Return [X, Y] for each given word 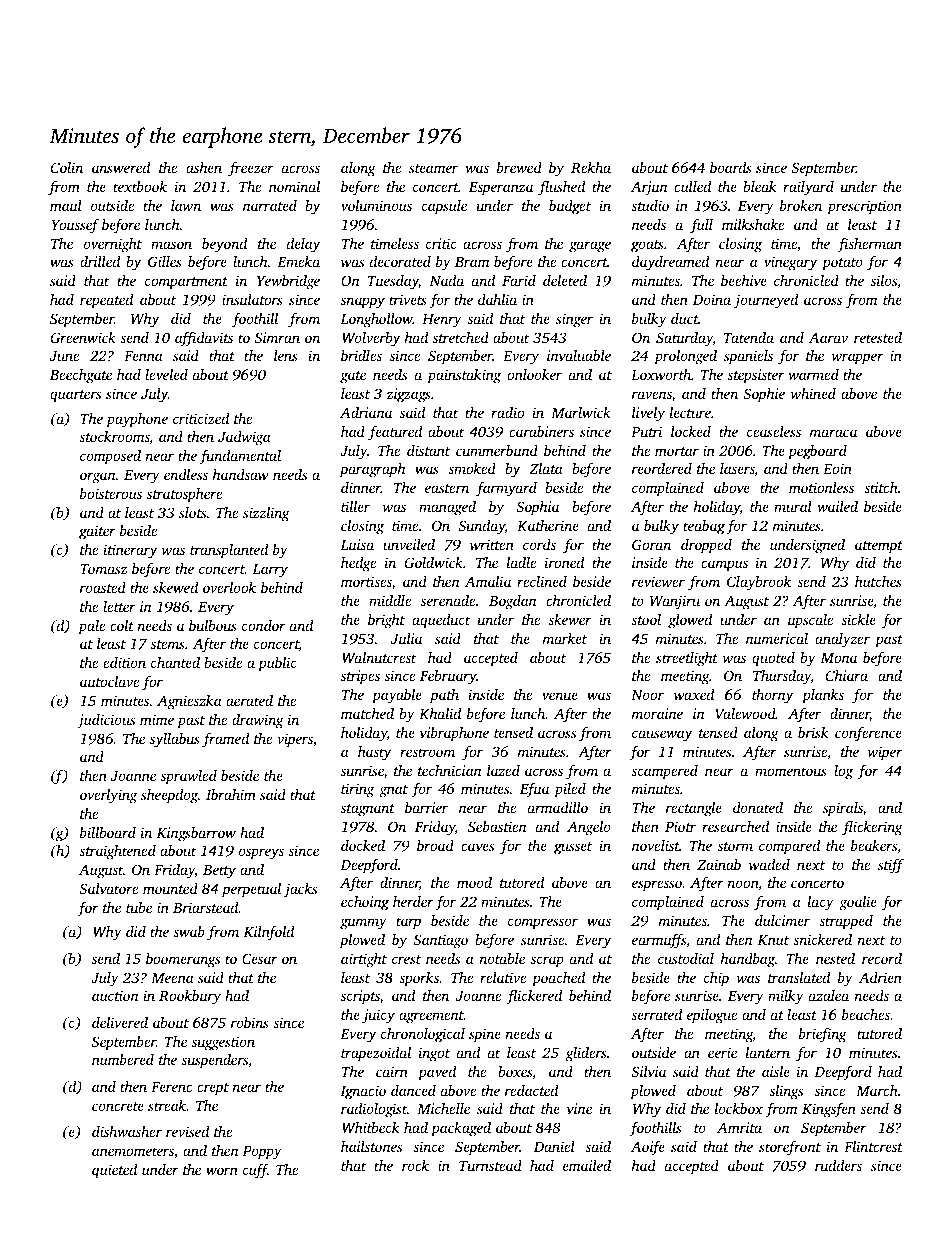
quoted [773, 659]
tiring [357, 790]
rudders [838, 1165]
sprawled [189, 777]
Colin [67, 167]
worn [222, 1171]
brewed [519, 167]
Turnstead [490, 1165]
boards [731, 167]
